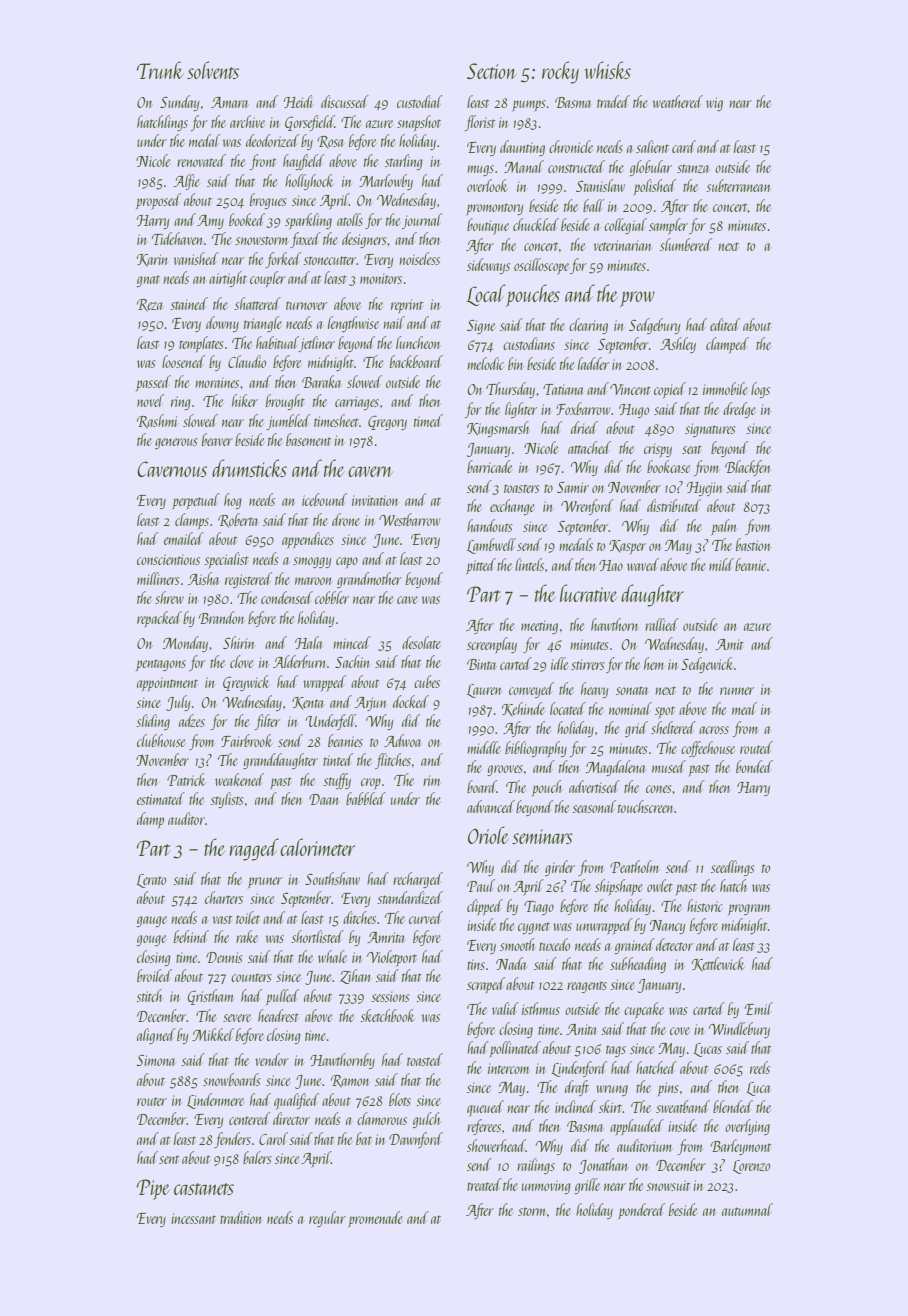  What do you see at coordinates (193, 1218) in the image?
I see `incessant` at bounding box center [193, 1218].
